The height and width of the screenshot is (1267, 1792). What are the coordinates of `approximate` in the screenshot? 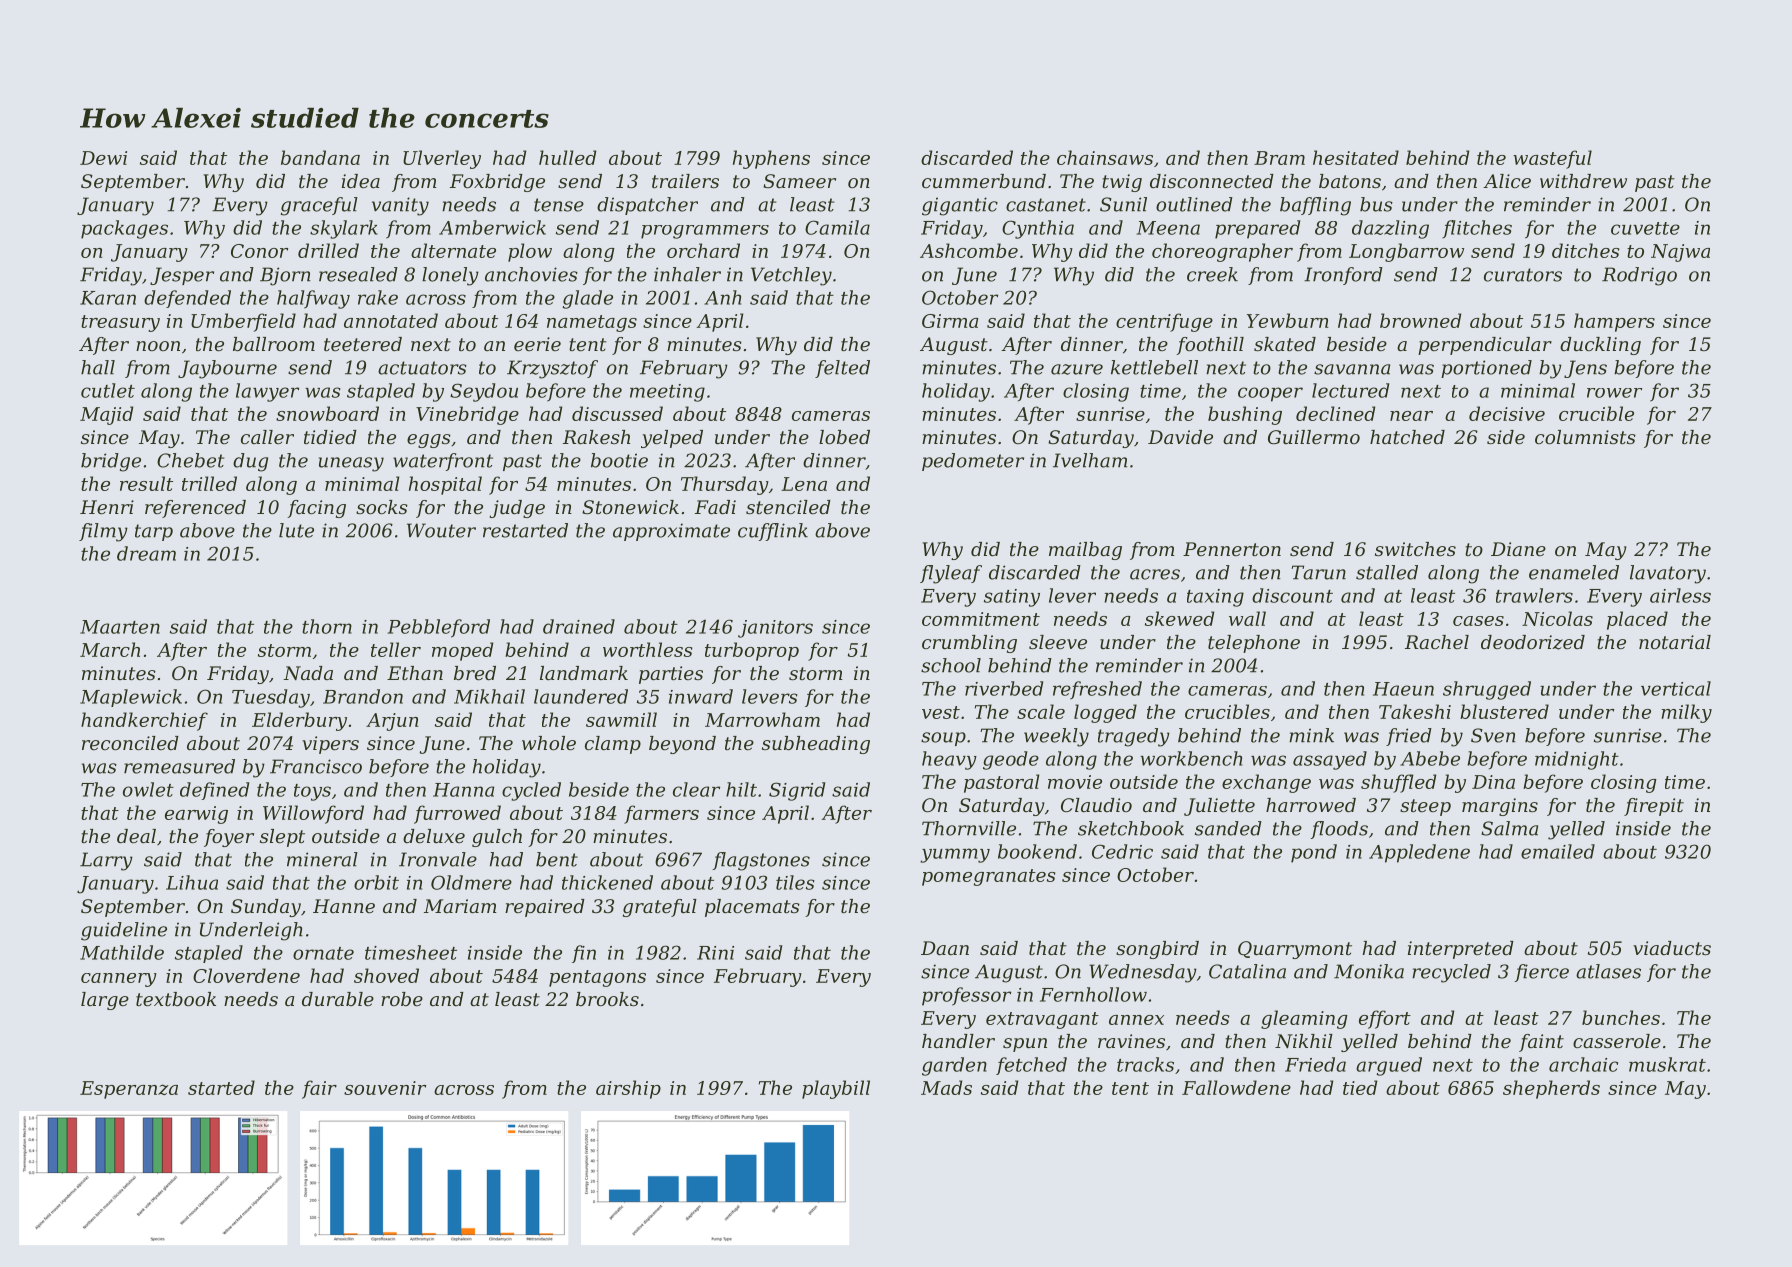 It's located at (671, 532).
